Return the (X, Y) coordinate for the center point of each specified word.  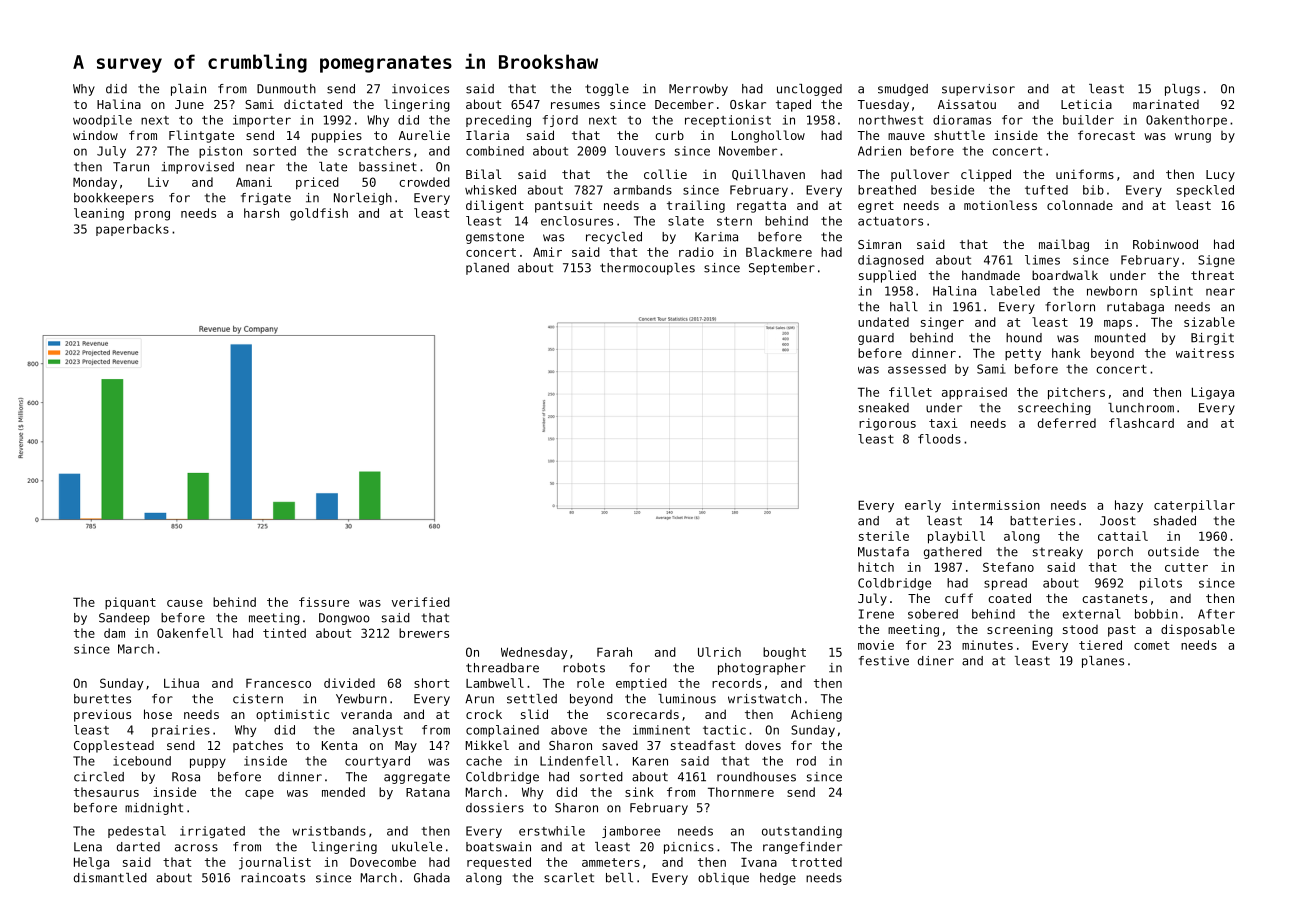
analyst (378, 731)
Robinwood (1165, 244)
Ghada (432, 878)
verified (421, 602)
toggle (607, 90)
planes (1103, 662)
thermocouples (647, 269)
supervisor (978, 90)
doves (763, 745)
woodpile (102, 121)
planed (487, 269)
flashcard (1141, 423)
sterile (884, 536)
